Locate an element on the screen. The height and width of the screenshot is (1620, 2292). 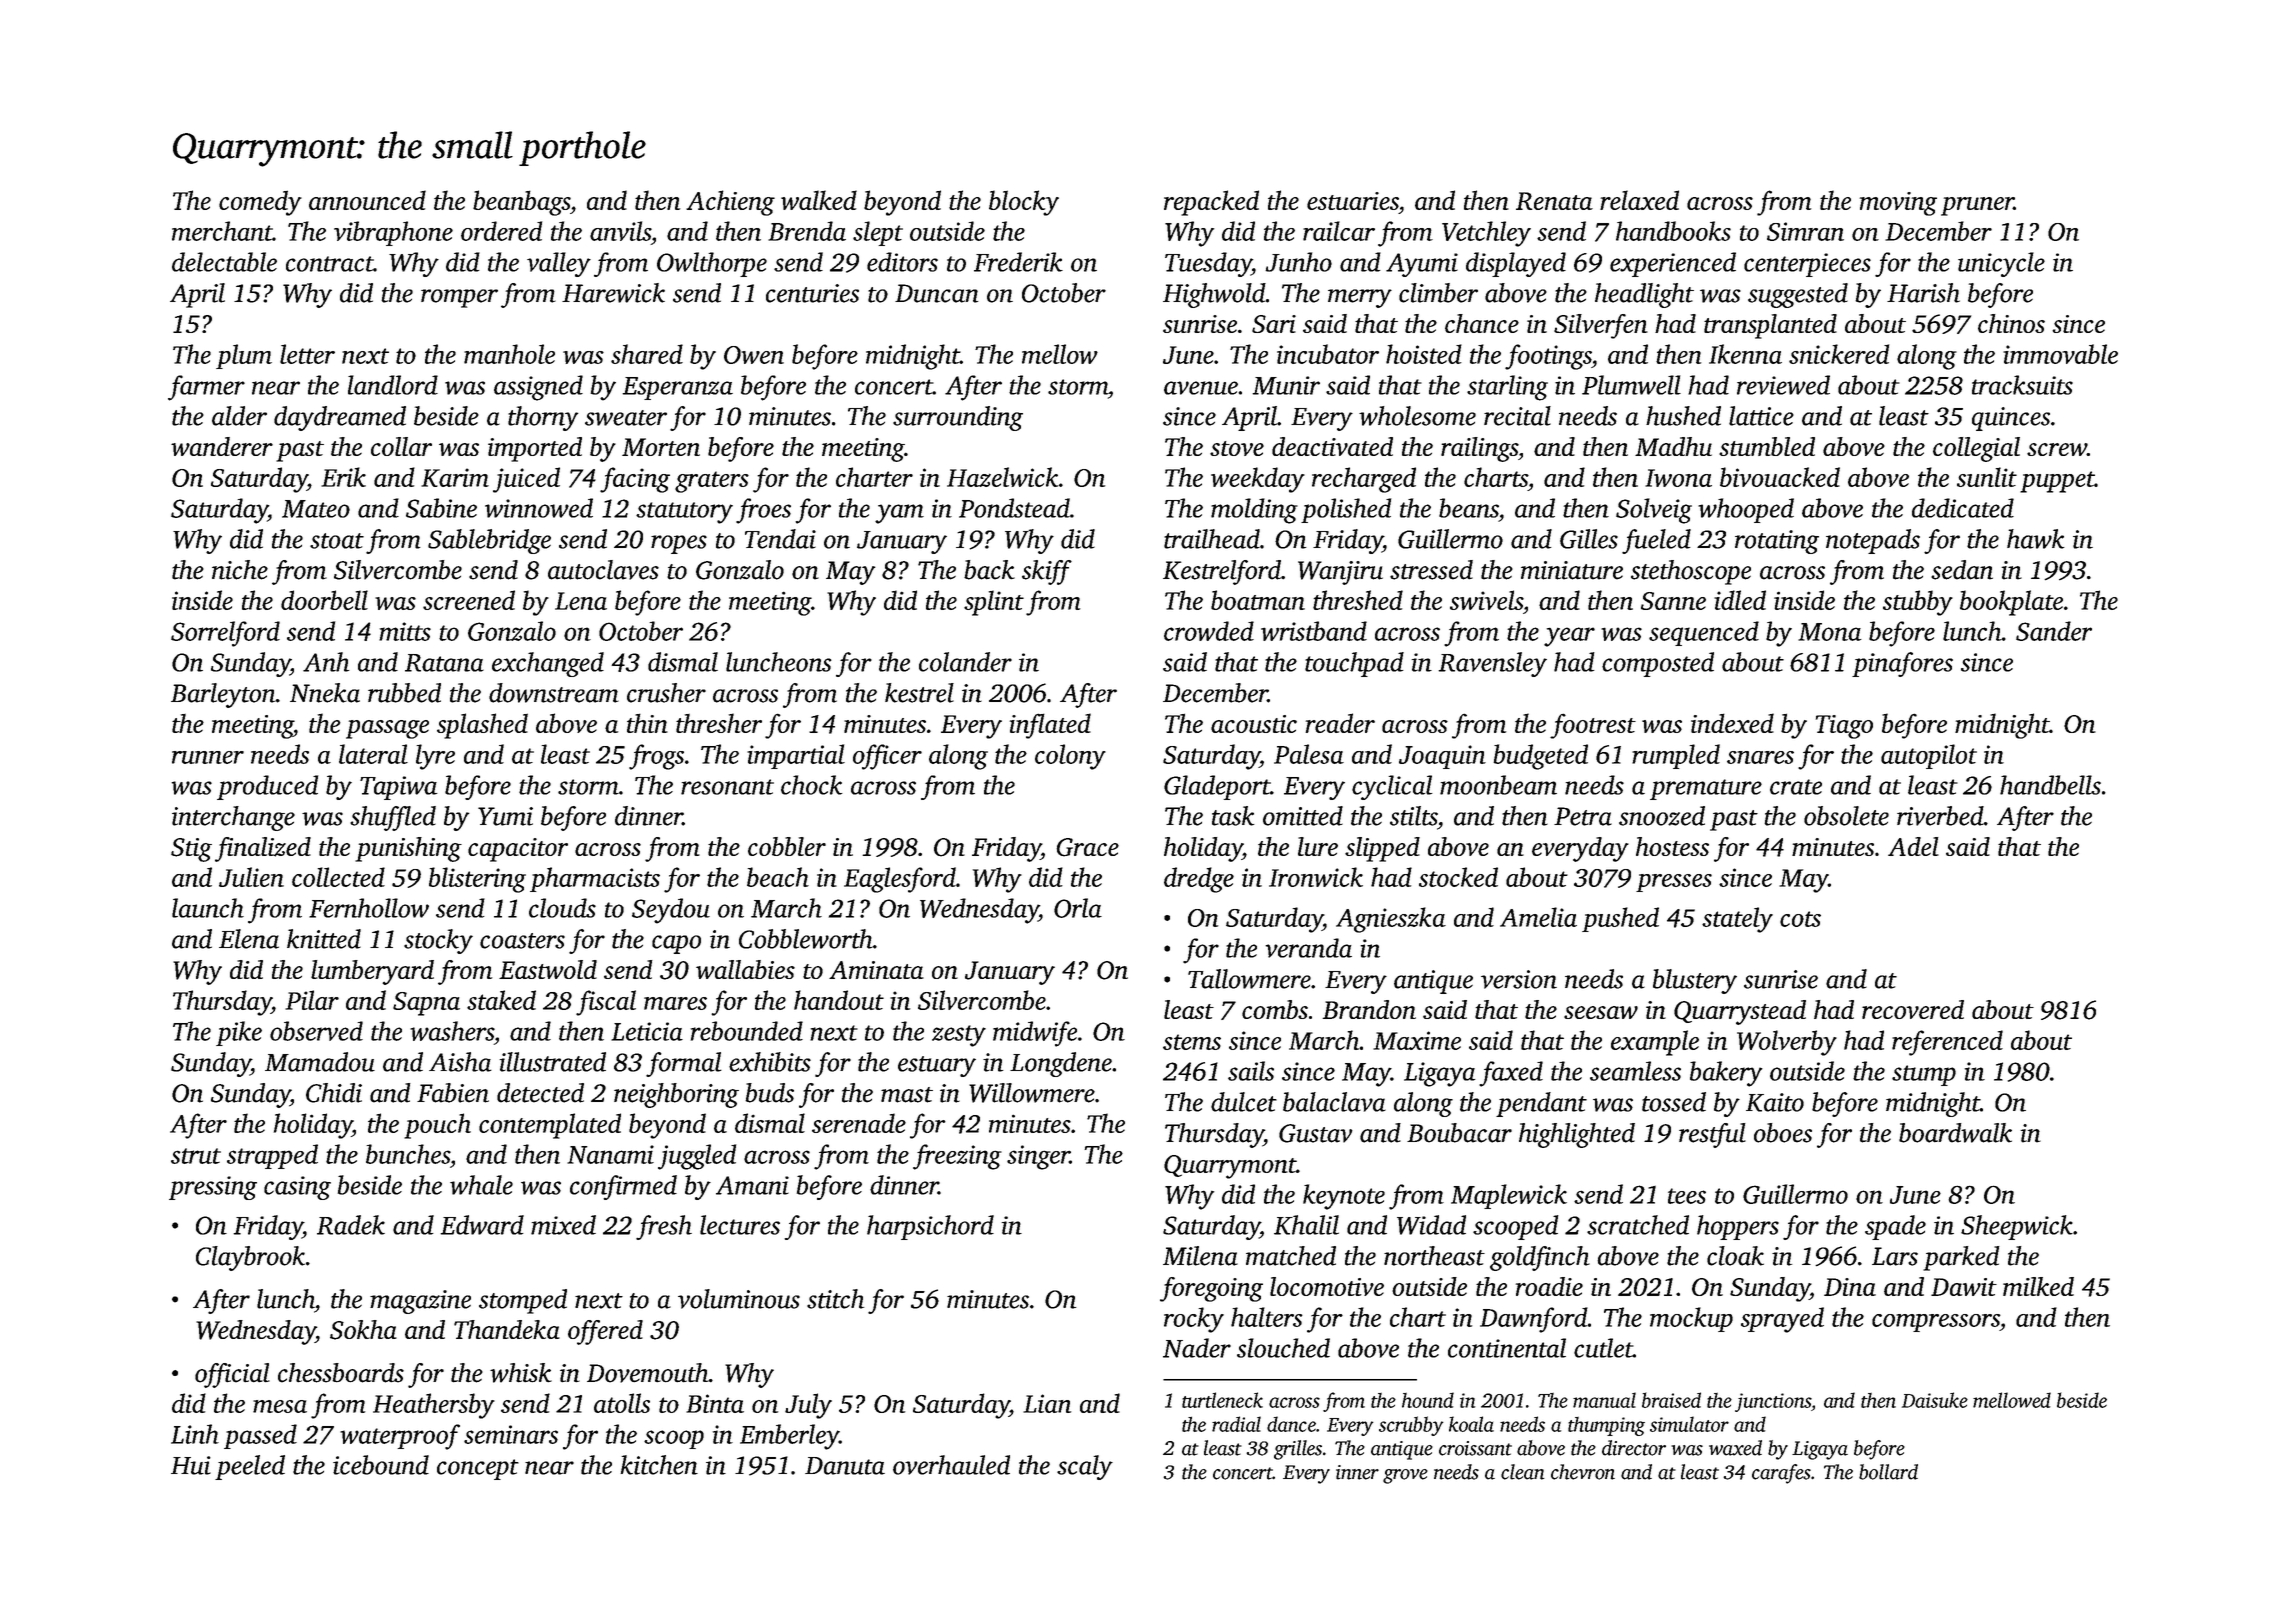
official is located at coordinates (232, 1375).
